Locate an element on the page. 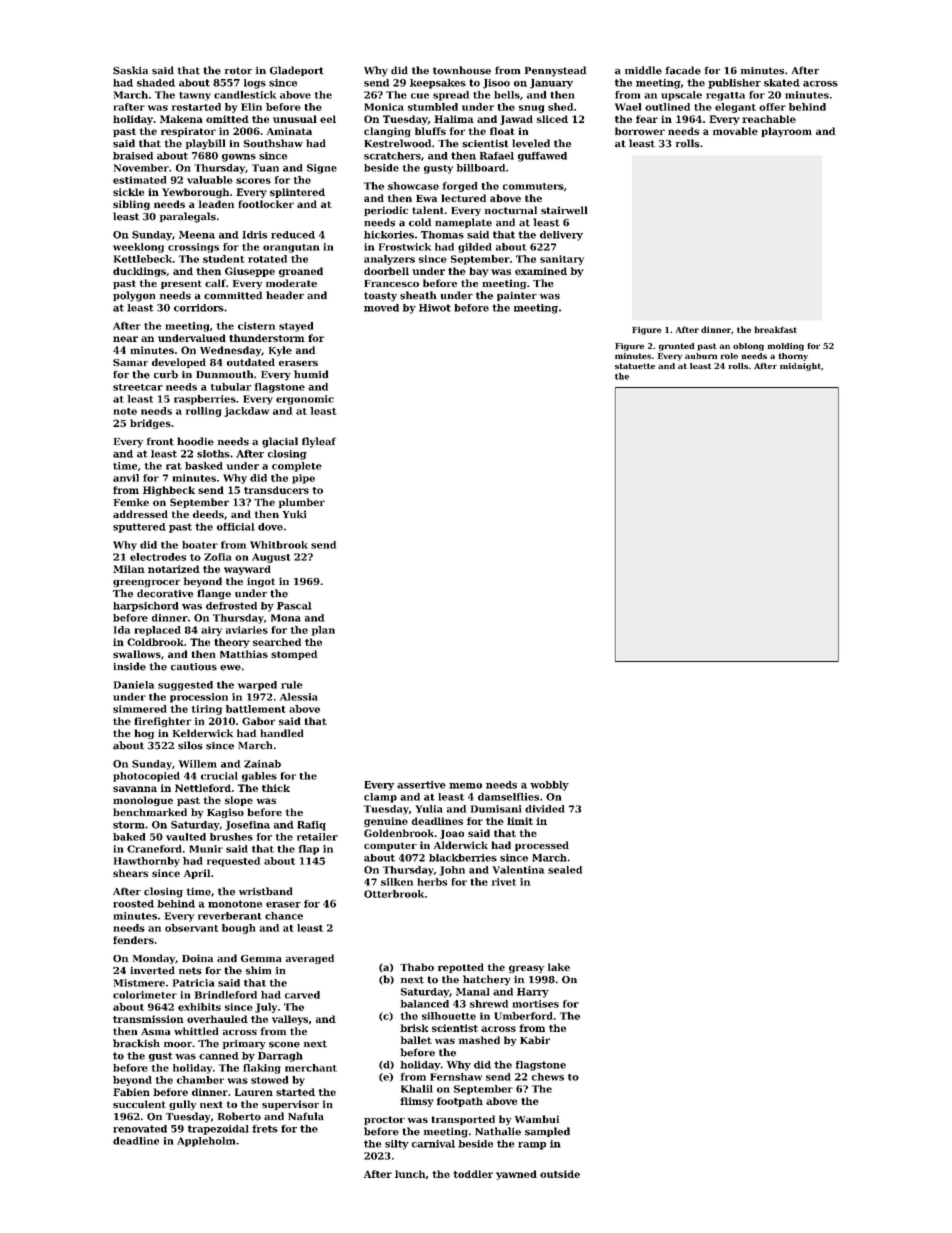 The height and width of the image is (1233, 952). flyleaf is located at coordinates (319, 442).
